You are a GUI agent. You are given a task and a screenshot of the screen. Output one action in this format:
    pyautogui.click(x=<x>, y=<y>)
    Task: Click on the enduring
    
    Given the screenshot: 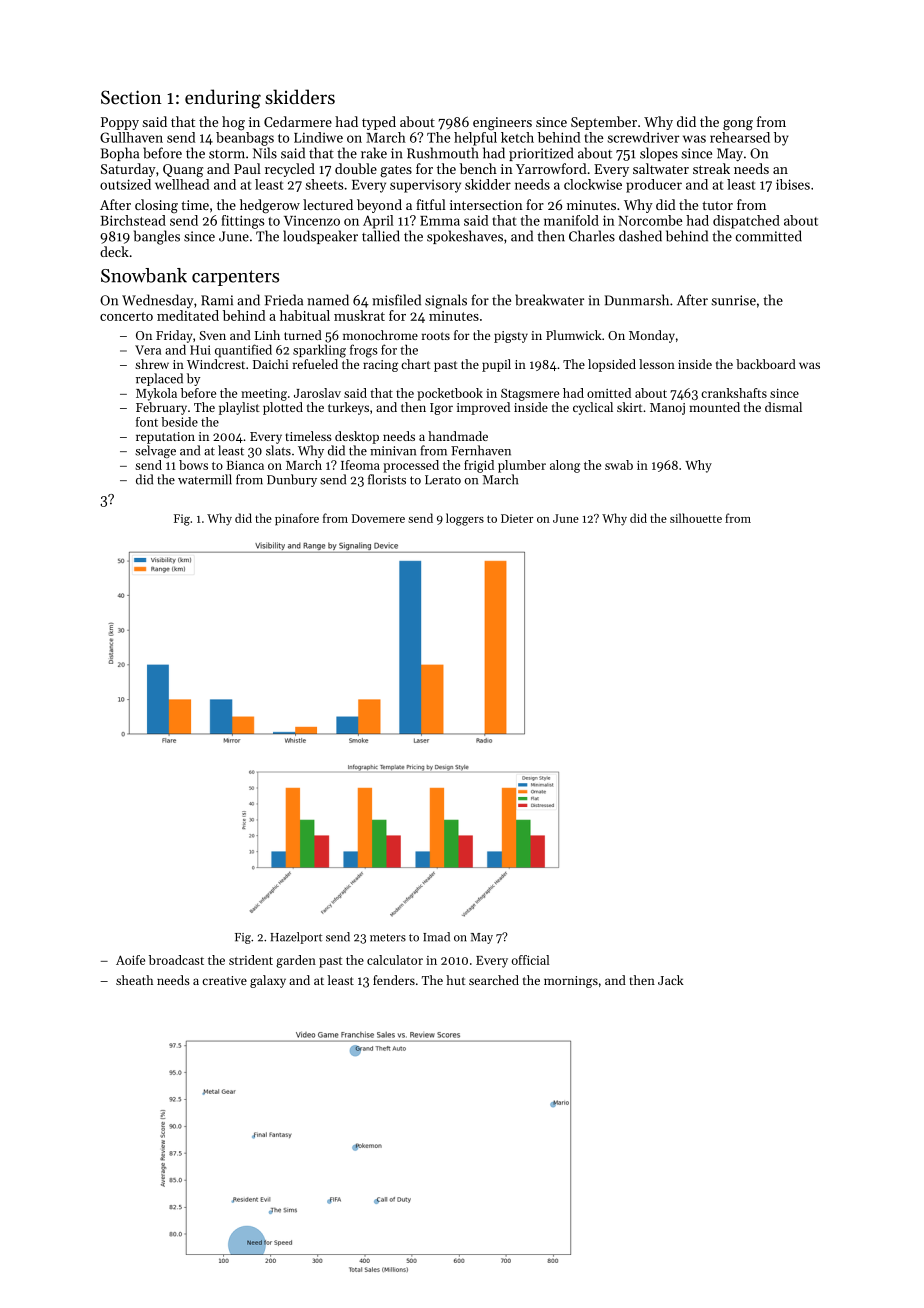 What is the action you would take?
    pyautogui.click(x=223, y=99)
